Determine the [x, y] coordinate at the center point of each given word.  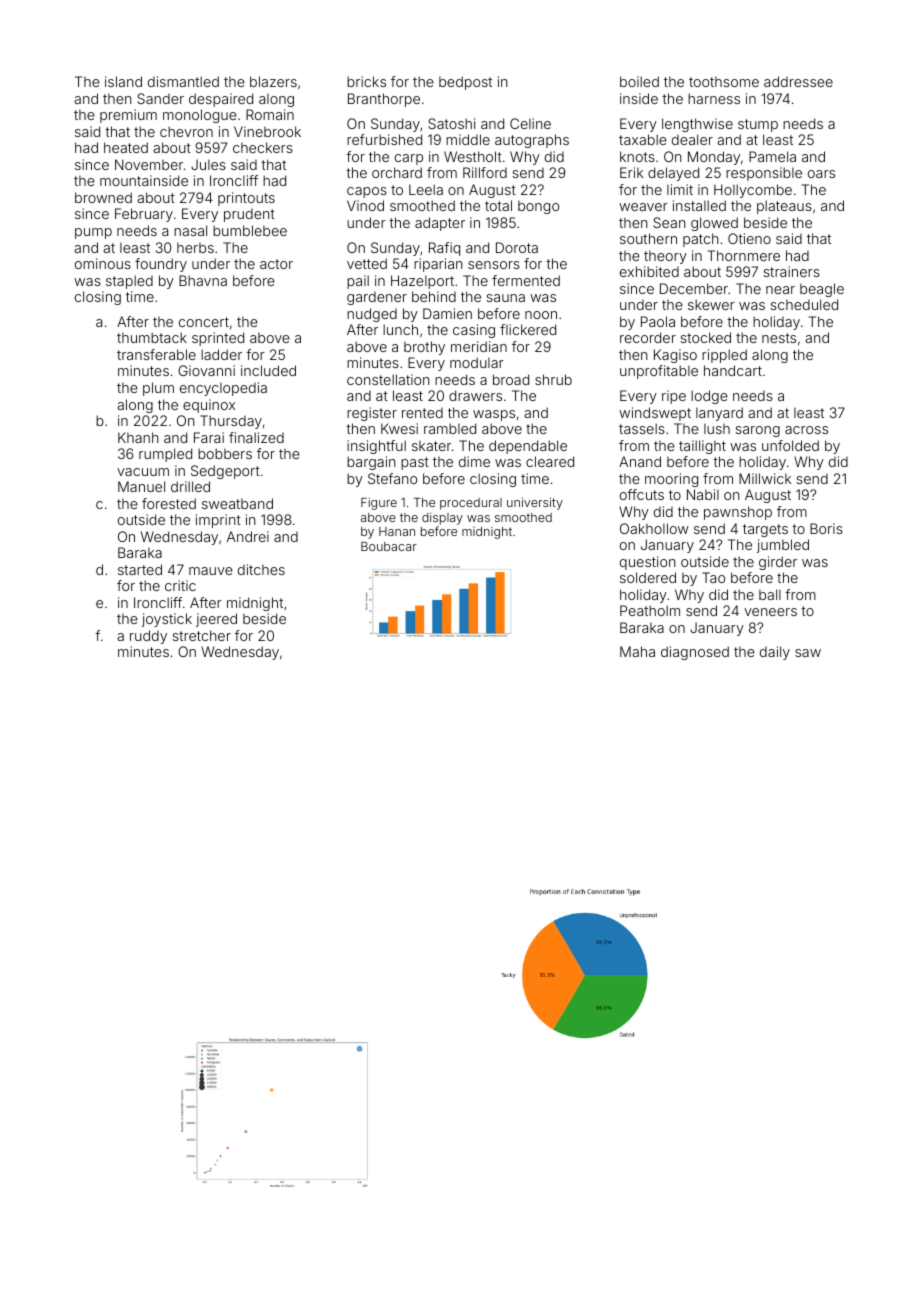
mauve [211, 571]
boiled [639, 81]
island [123, 81]
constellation [388, 379]
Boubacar [389, 546]
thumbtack [152, 337]
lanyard [719, 414]
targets [765, 530]
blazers [273, 81]
